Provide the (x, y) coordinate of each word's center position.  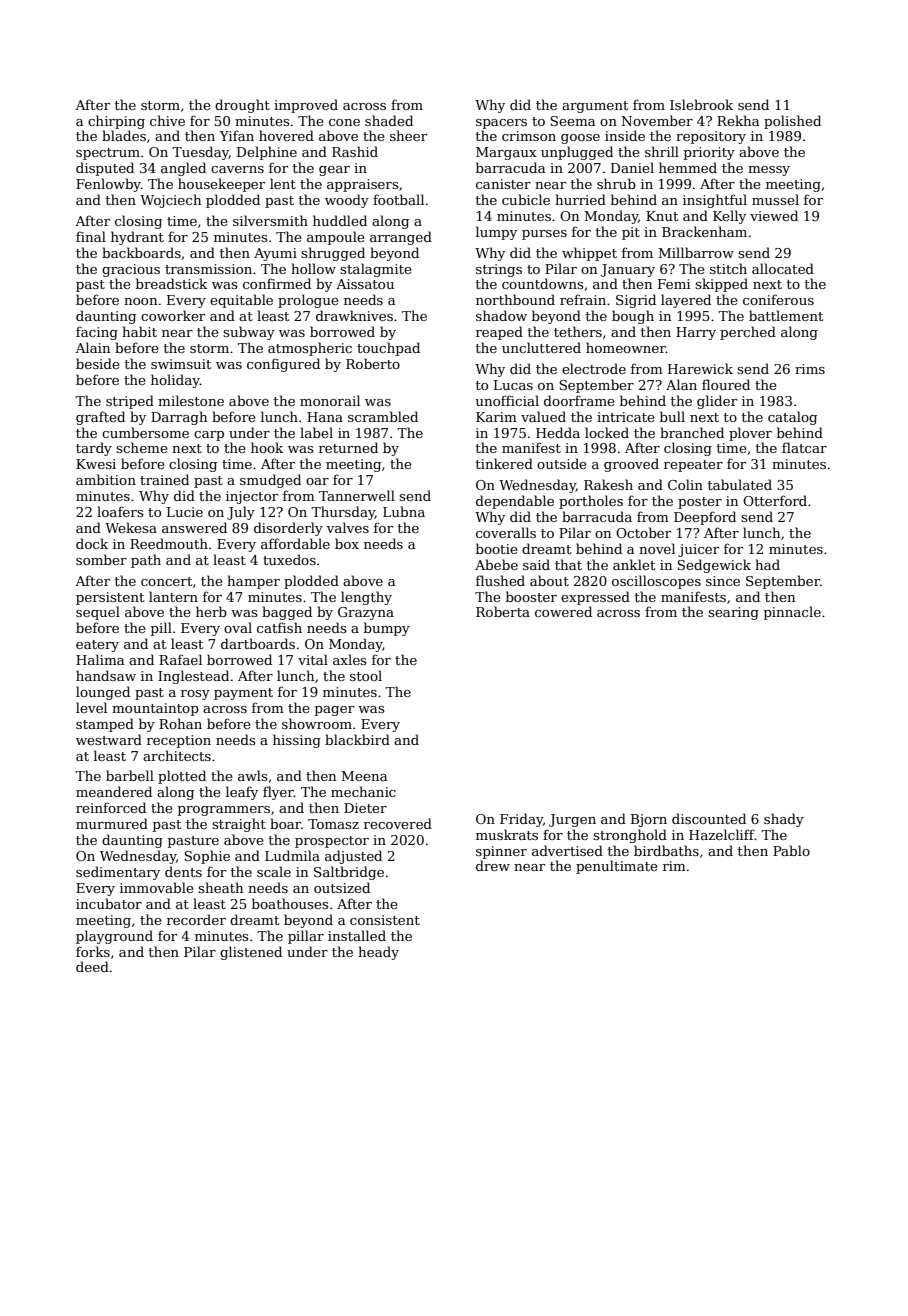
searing (733, 613)
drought (242, 106)
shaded (389, 120)
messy (769, 171)
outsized (342, 887)
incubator (109, 903)
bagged (287, 613)
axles (350, 659)
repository (711, 137)
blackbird (357, 739)
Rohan (180, 723)
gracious (131, 270)
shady (784, 820)
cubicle (526, 199)
